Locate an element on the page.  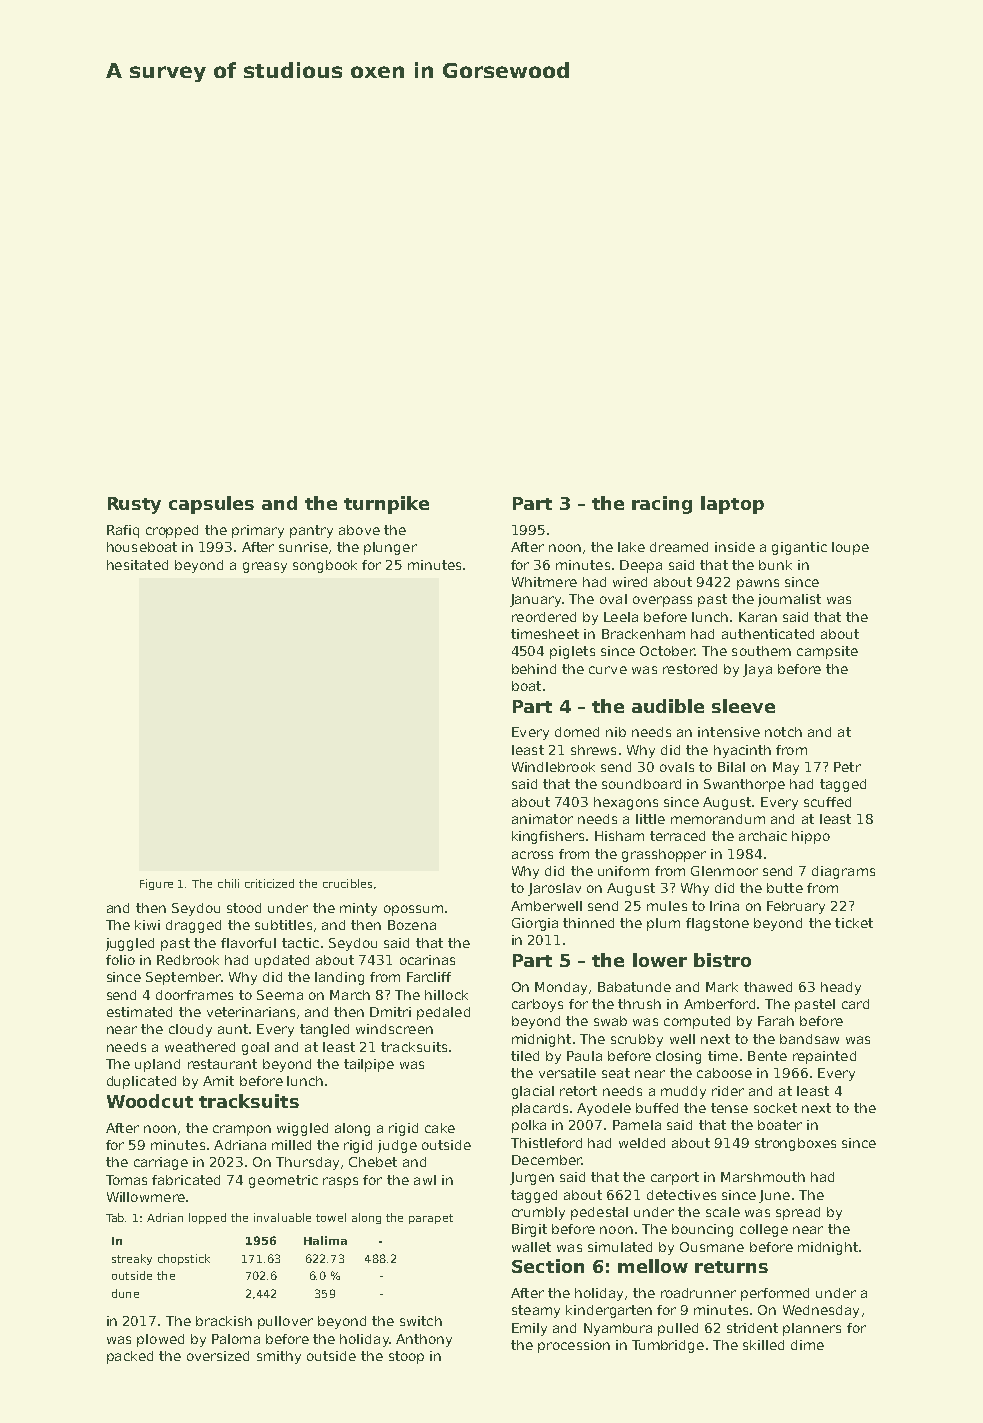
switch is located at coordinates (421, 1321).
